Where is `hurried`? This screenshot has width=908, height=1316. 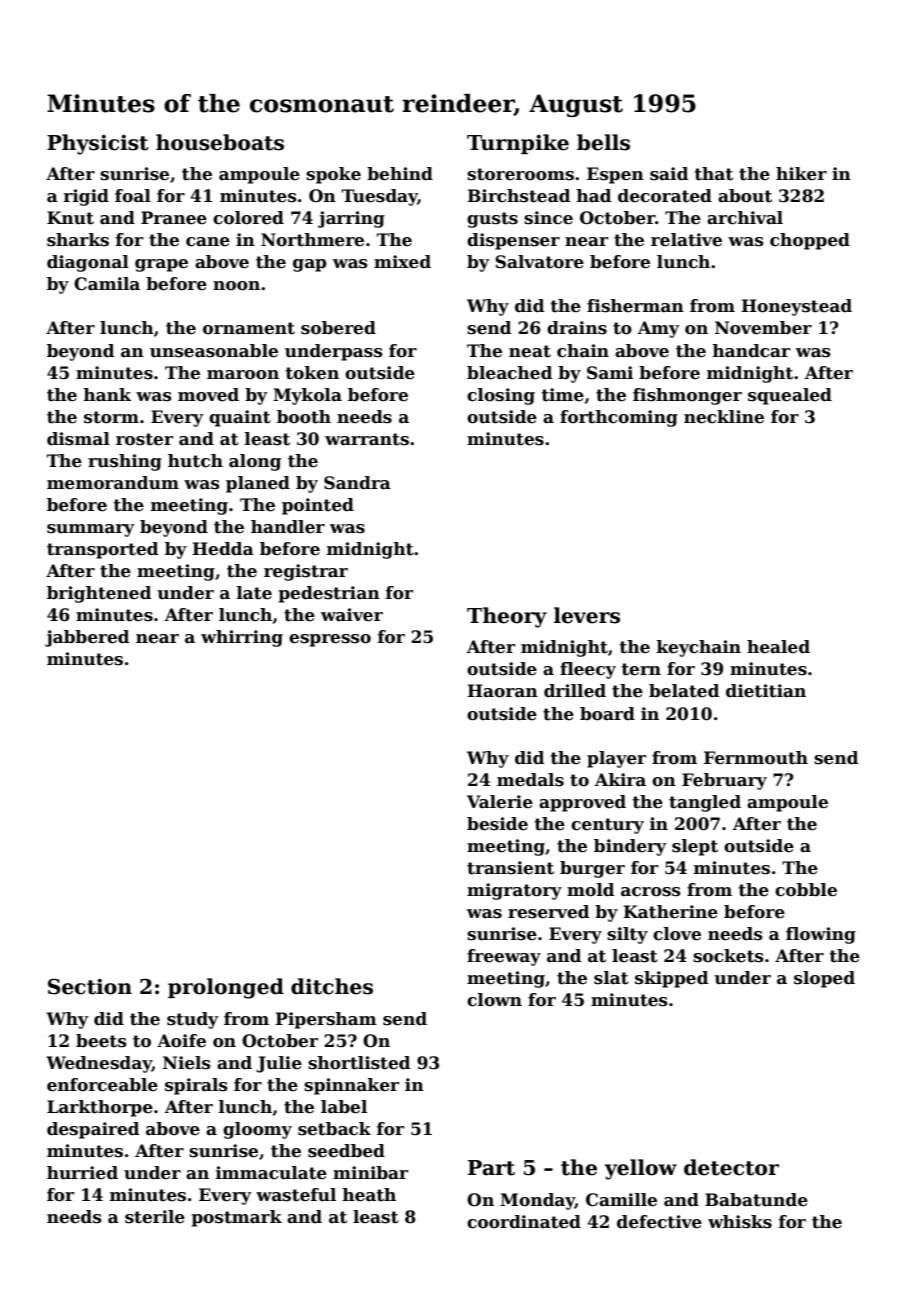 hurried is located at coordinates (82, 1173).
